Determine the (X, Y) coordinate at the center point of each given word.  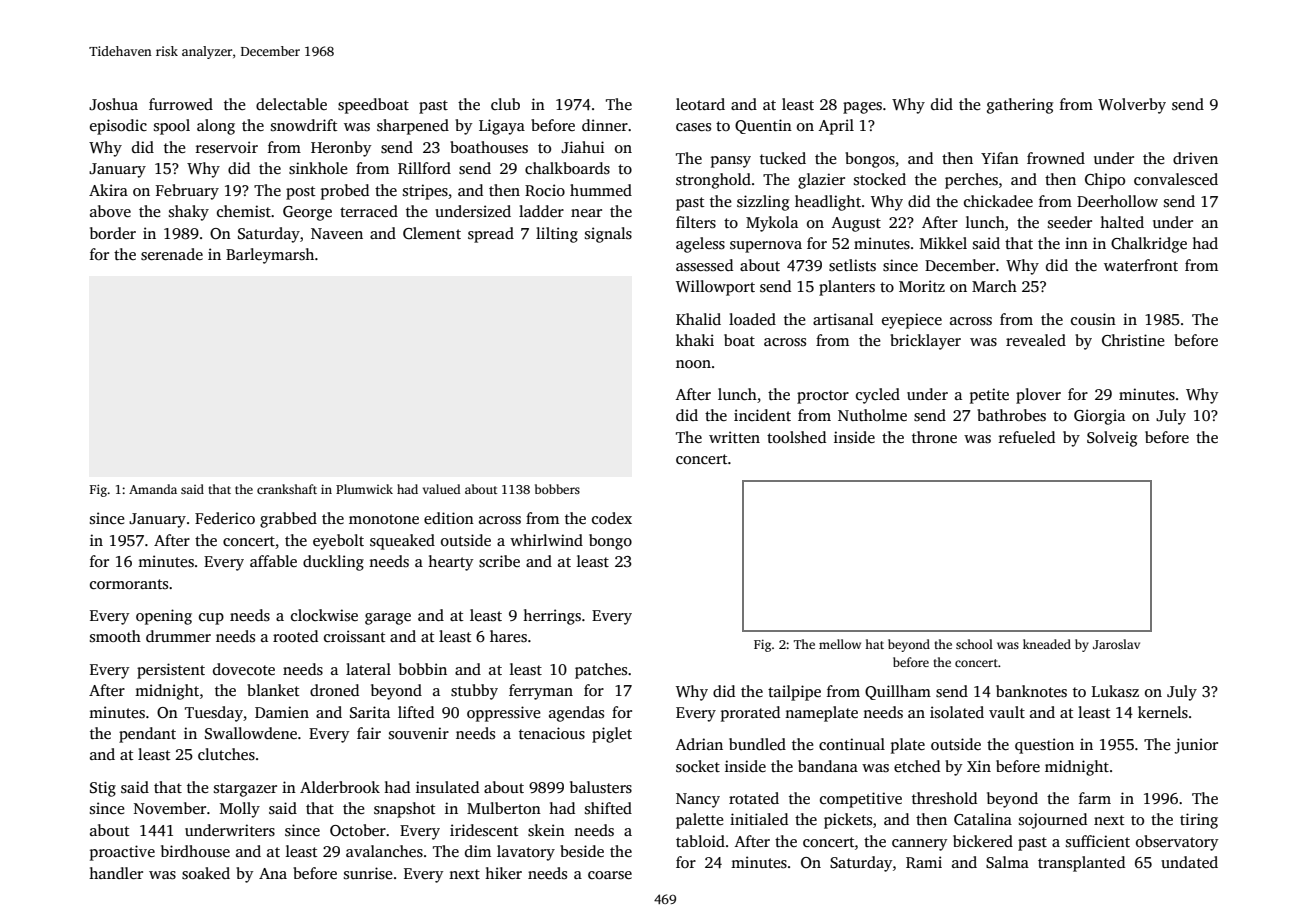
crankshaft (287, 489)
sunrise (368, 873)
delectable (291, 104)
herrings (552, 617)
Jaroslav (1116, 644)
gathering (1020, 106)
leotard (700, 104)
